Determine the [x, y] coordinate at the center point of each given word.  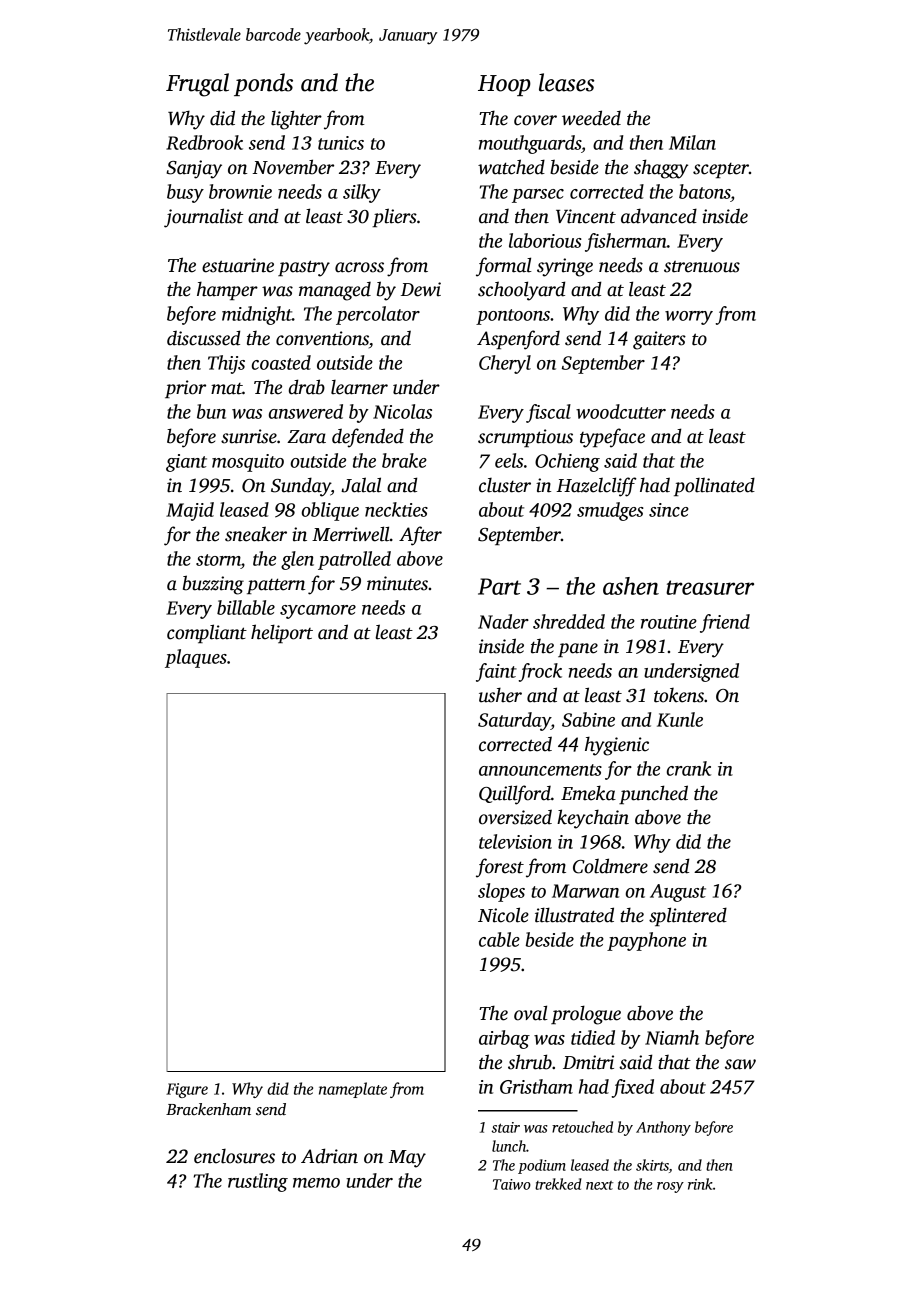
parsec [538, 196]
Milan [692, 142]
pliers [394, 217]
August [678, 893]
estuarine [238, 265]
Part [499, 586]
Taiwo [512, 1184]
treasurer [710, 587]
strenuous [702, 267]
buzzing [213, 585]
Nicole [503, 915]
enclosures [234, 1156]
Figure [187, 1090]
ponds [263, 84]
